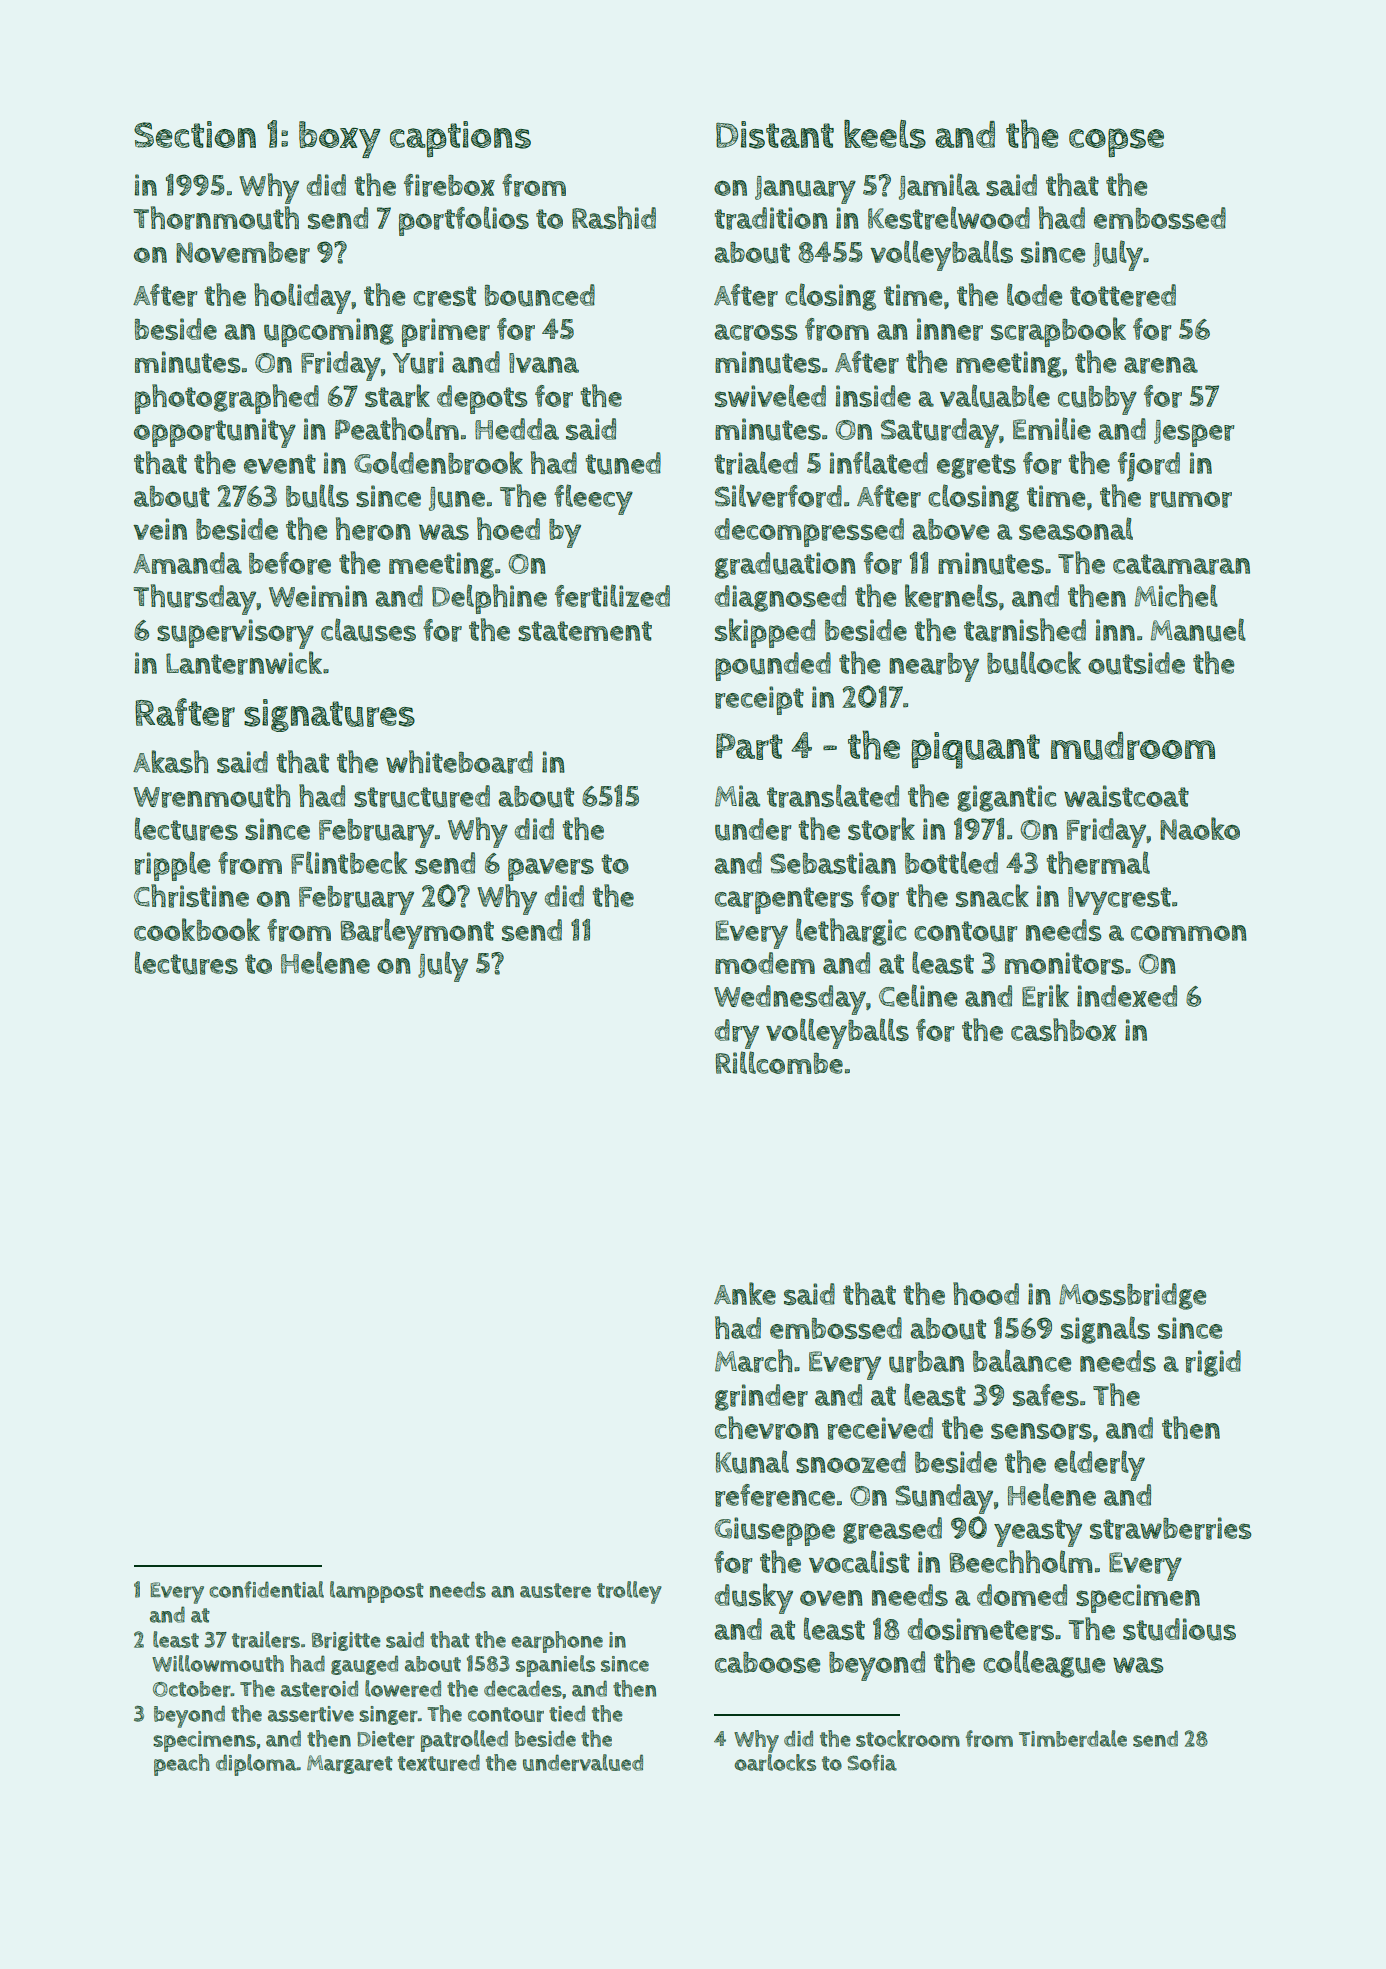 The width and height of the screenshot is (1386, 1969). What do you see at coordinates (386, 1739) in the screenshot?
I see `Dieter` at bounding box center [386, 1739].
